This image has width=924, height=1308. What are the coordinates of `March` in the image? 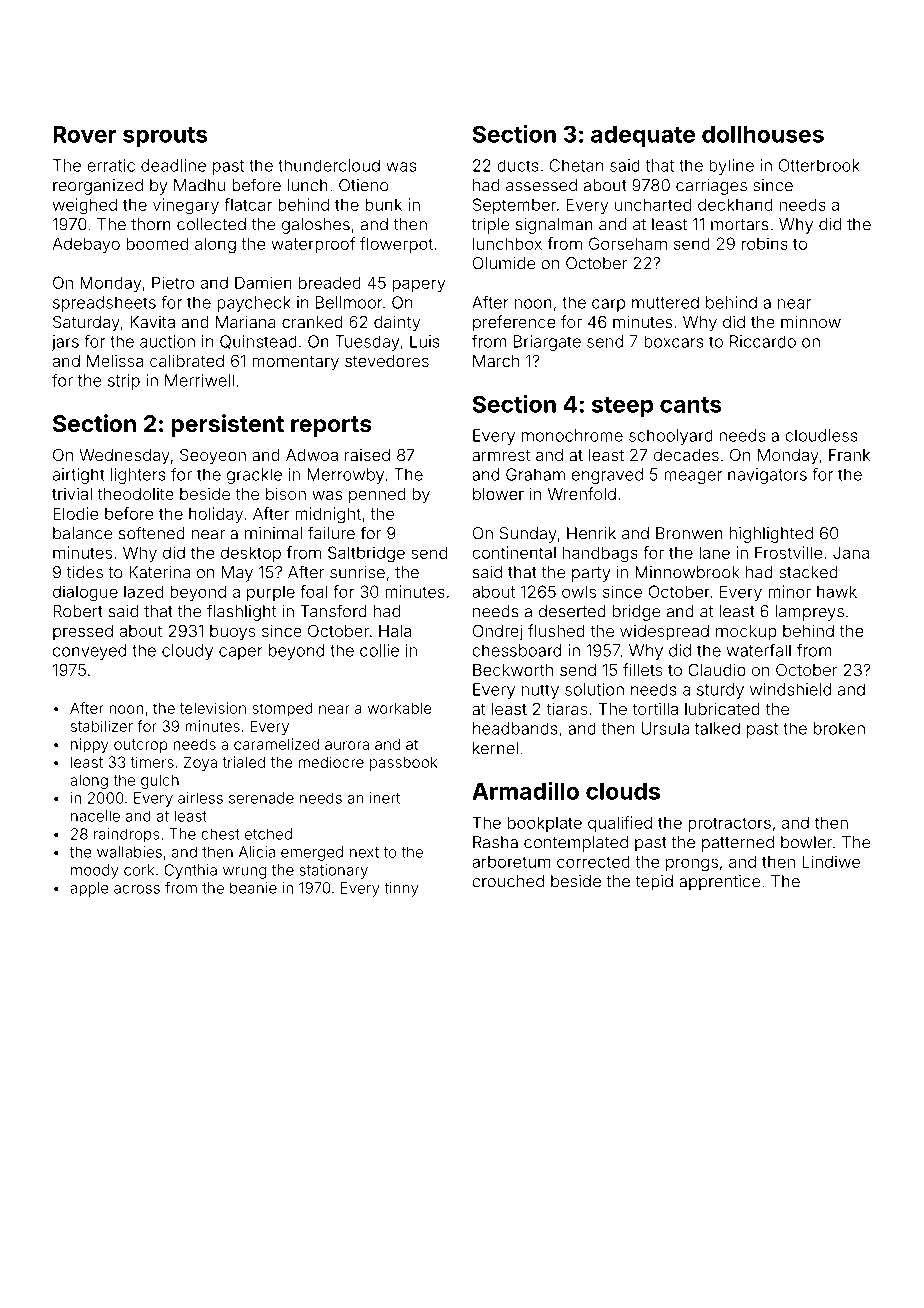 It's located at (496, 361).
